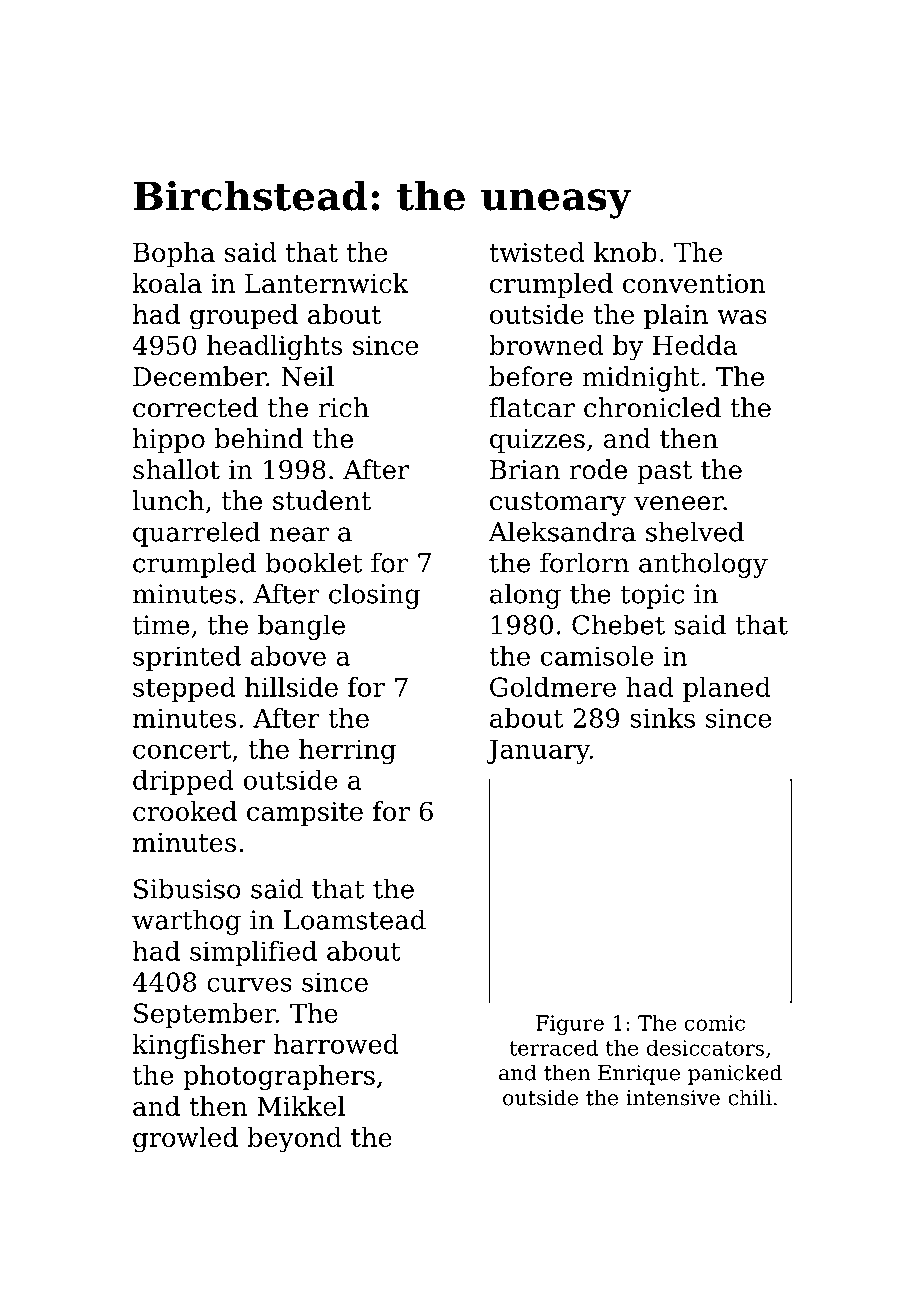  What do you see at coordinates (336, 1044) in the document?
I see `harrowed` at bounding box center [336, 1044].
